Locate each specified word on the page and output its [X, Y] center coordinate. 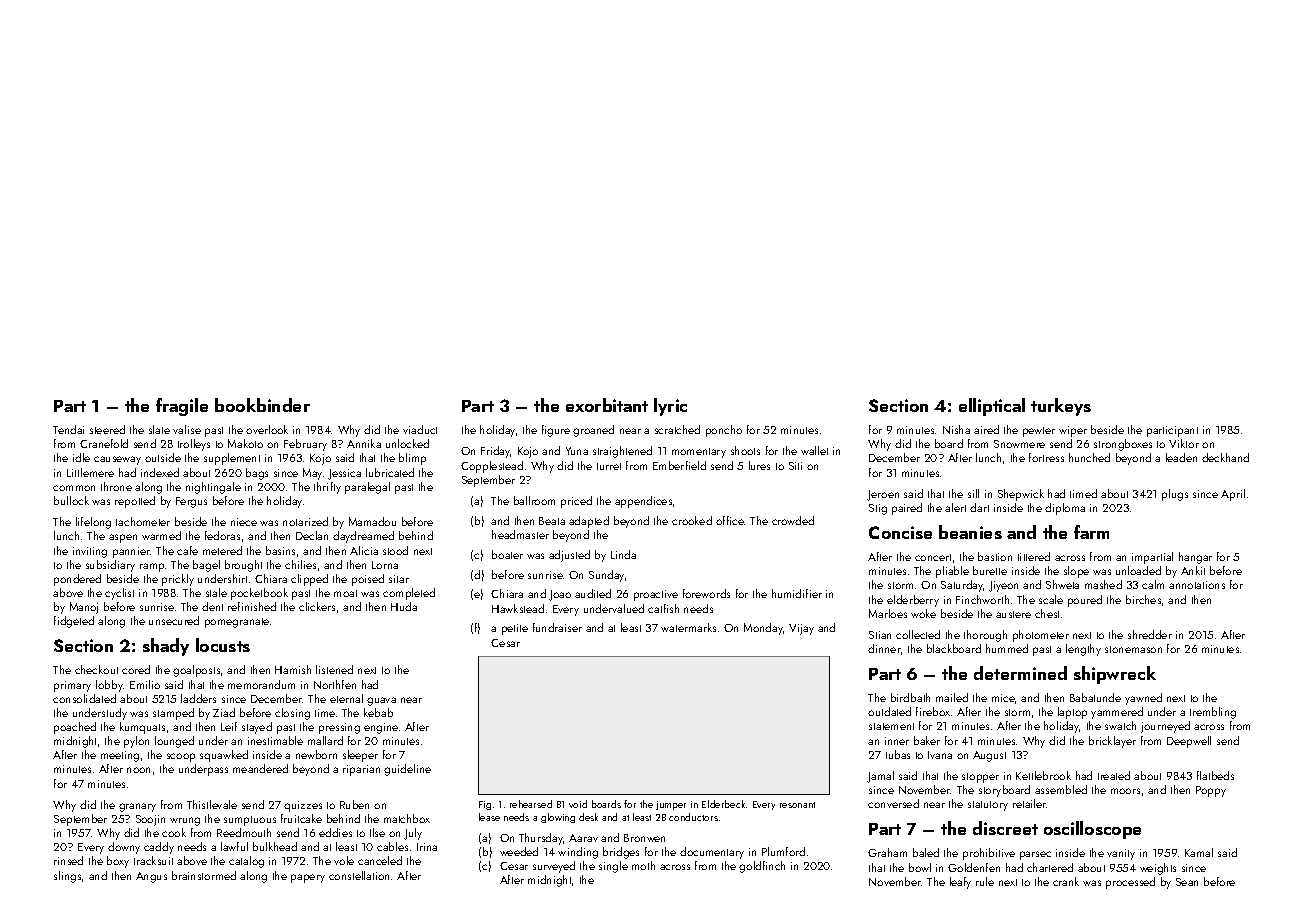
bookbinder [262, 405]
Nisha [956, 429]
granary [137, 807]
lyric [670, 407]
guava [381, 701]
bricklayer [1112, 742]
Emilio [145, 684]
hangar [1195, 558]
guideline [407, 770]
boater [507, 554]
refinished [252, 606]
